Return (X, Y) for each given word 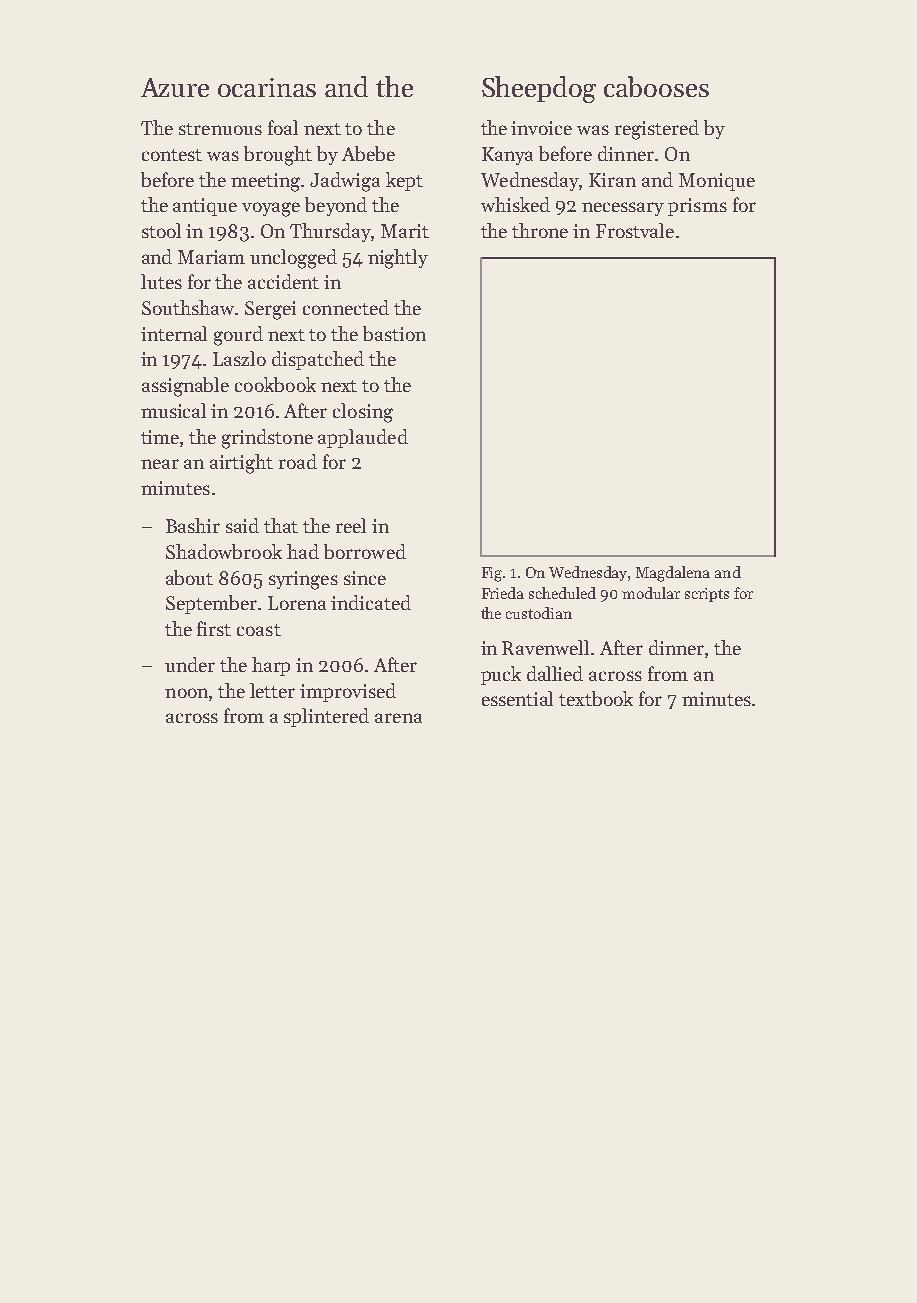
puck (501, 675)
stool (161, 230)
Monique (717, 182)
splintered (326, 717)
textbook (596, 698)
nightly (398, 259)
